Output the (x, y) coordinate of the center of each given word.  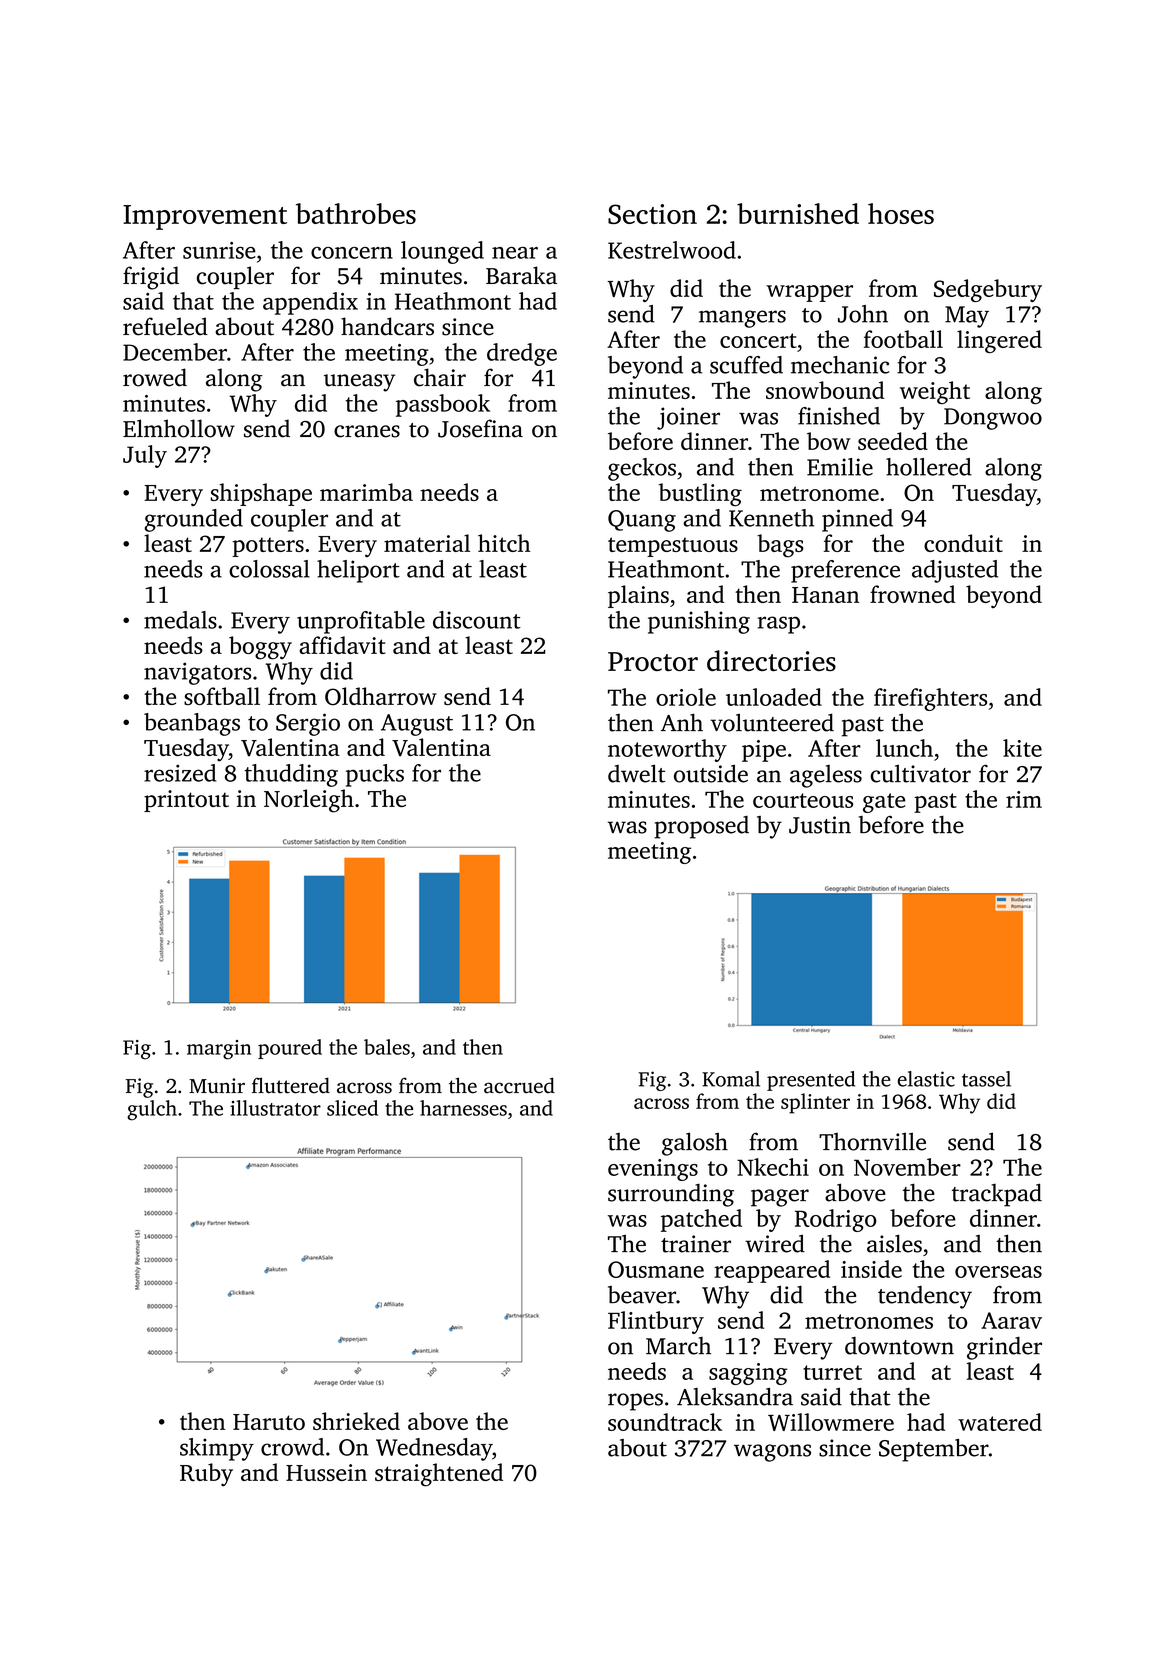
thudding (291, 775)
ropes (635, 1402)
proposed (701, 827)
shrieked (356, 1421)
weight (935, 392)
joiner (688, 418)
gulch (152, 1110)
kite (1022, 748)
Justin (820, 825)
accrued (519, 1085)
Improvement (205, 217)
